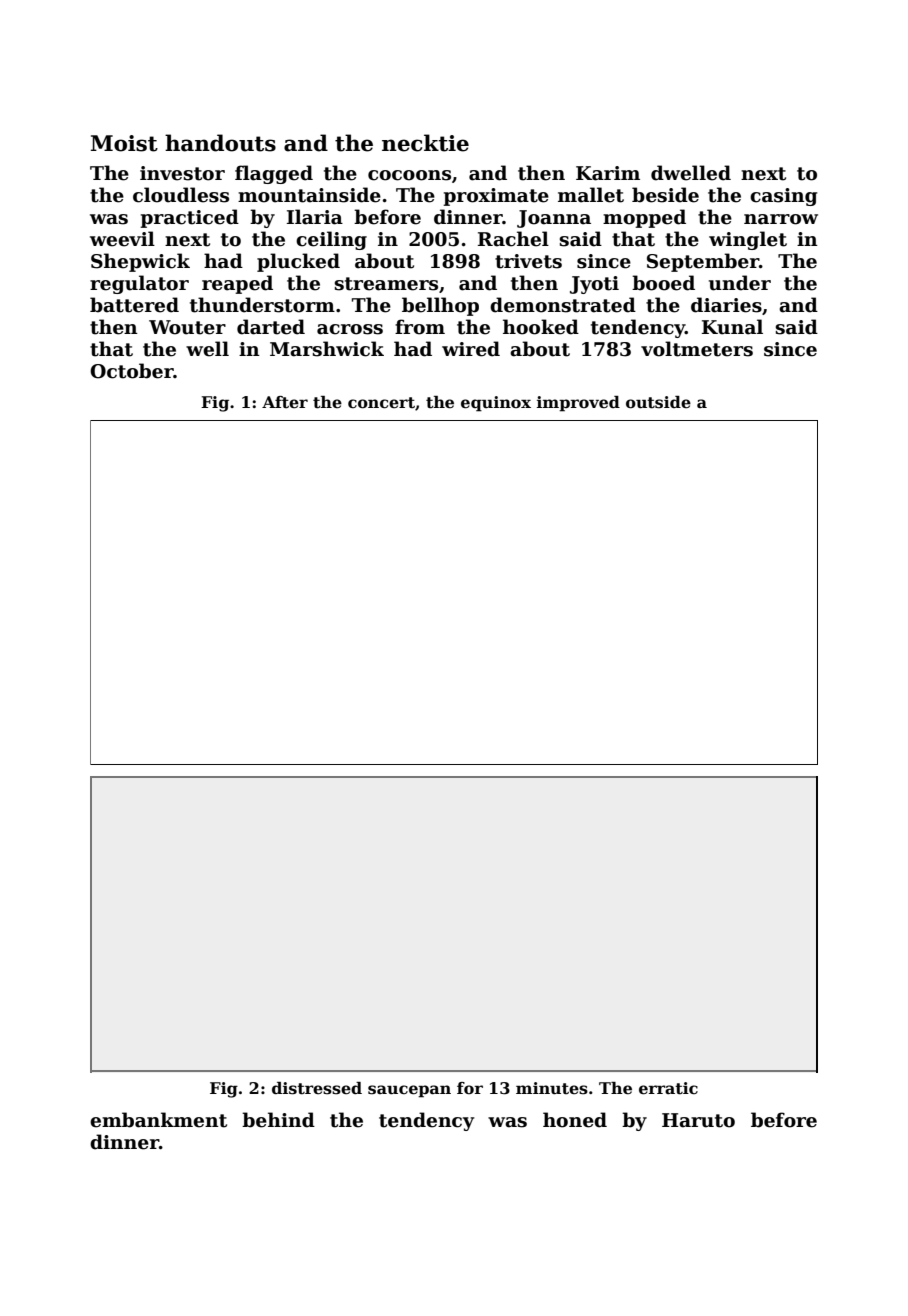 This image has width=908, height=1316. Describe the element at coordinates (278, 1120) in the image. I see `behind` at that location.
